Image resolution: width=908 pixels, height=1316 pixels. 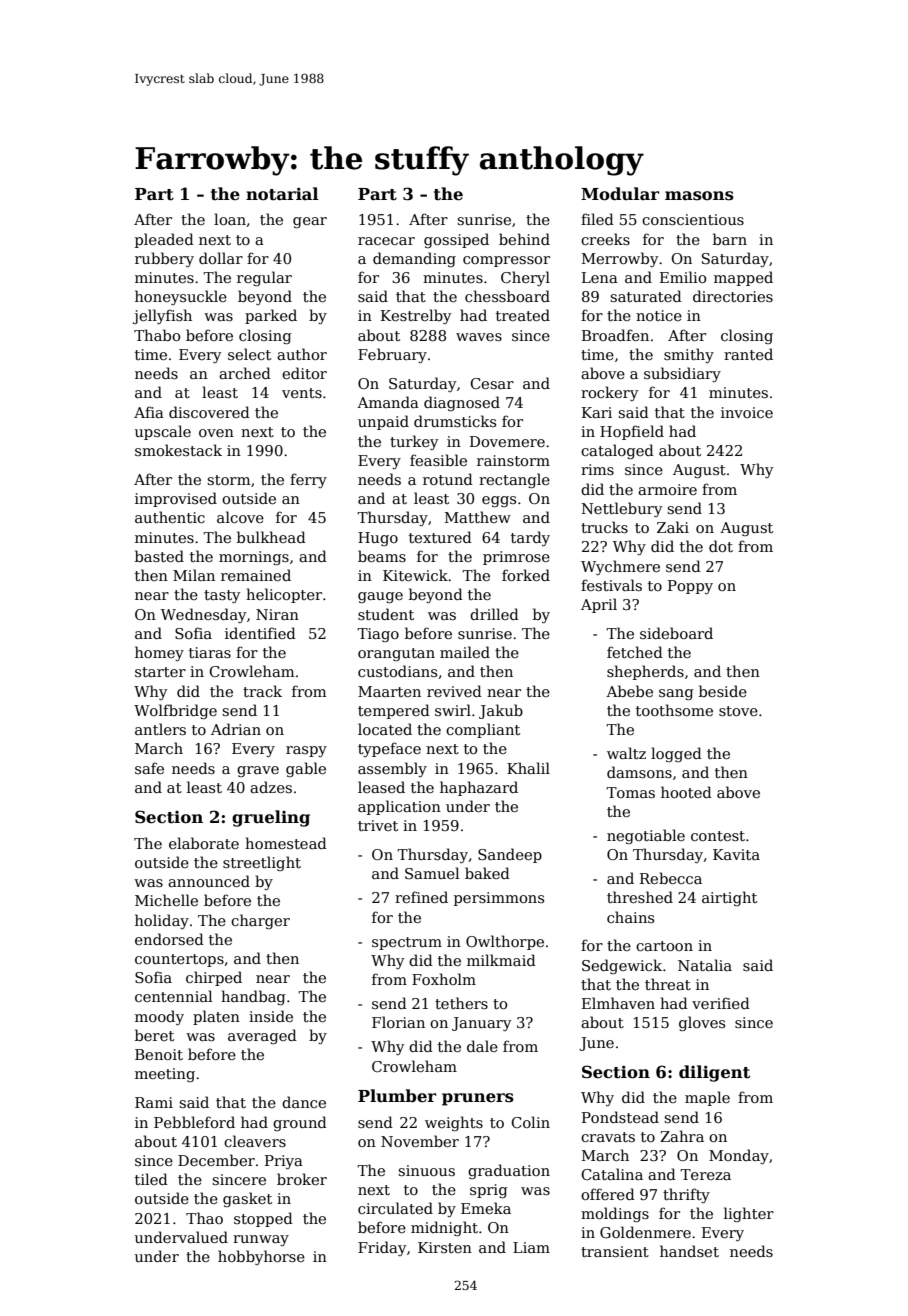 I want to click on hobbyhorse, so click(x=261, y=1257).
